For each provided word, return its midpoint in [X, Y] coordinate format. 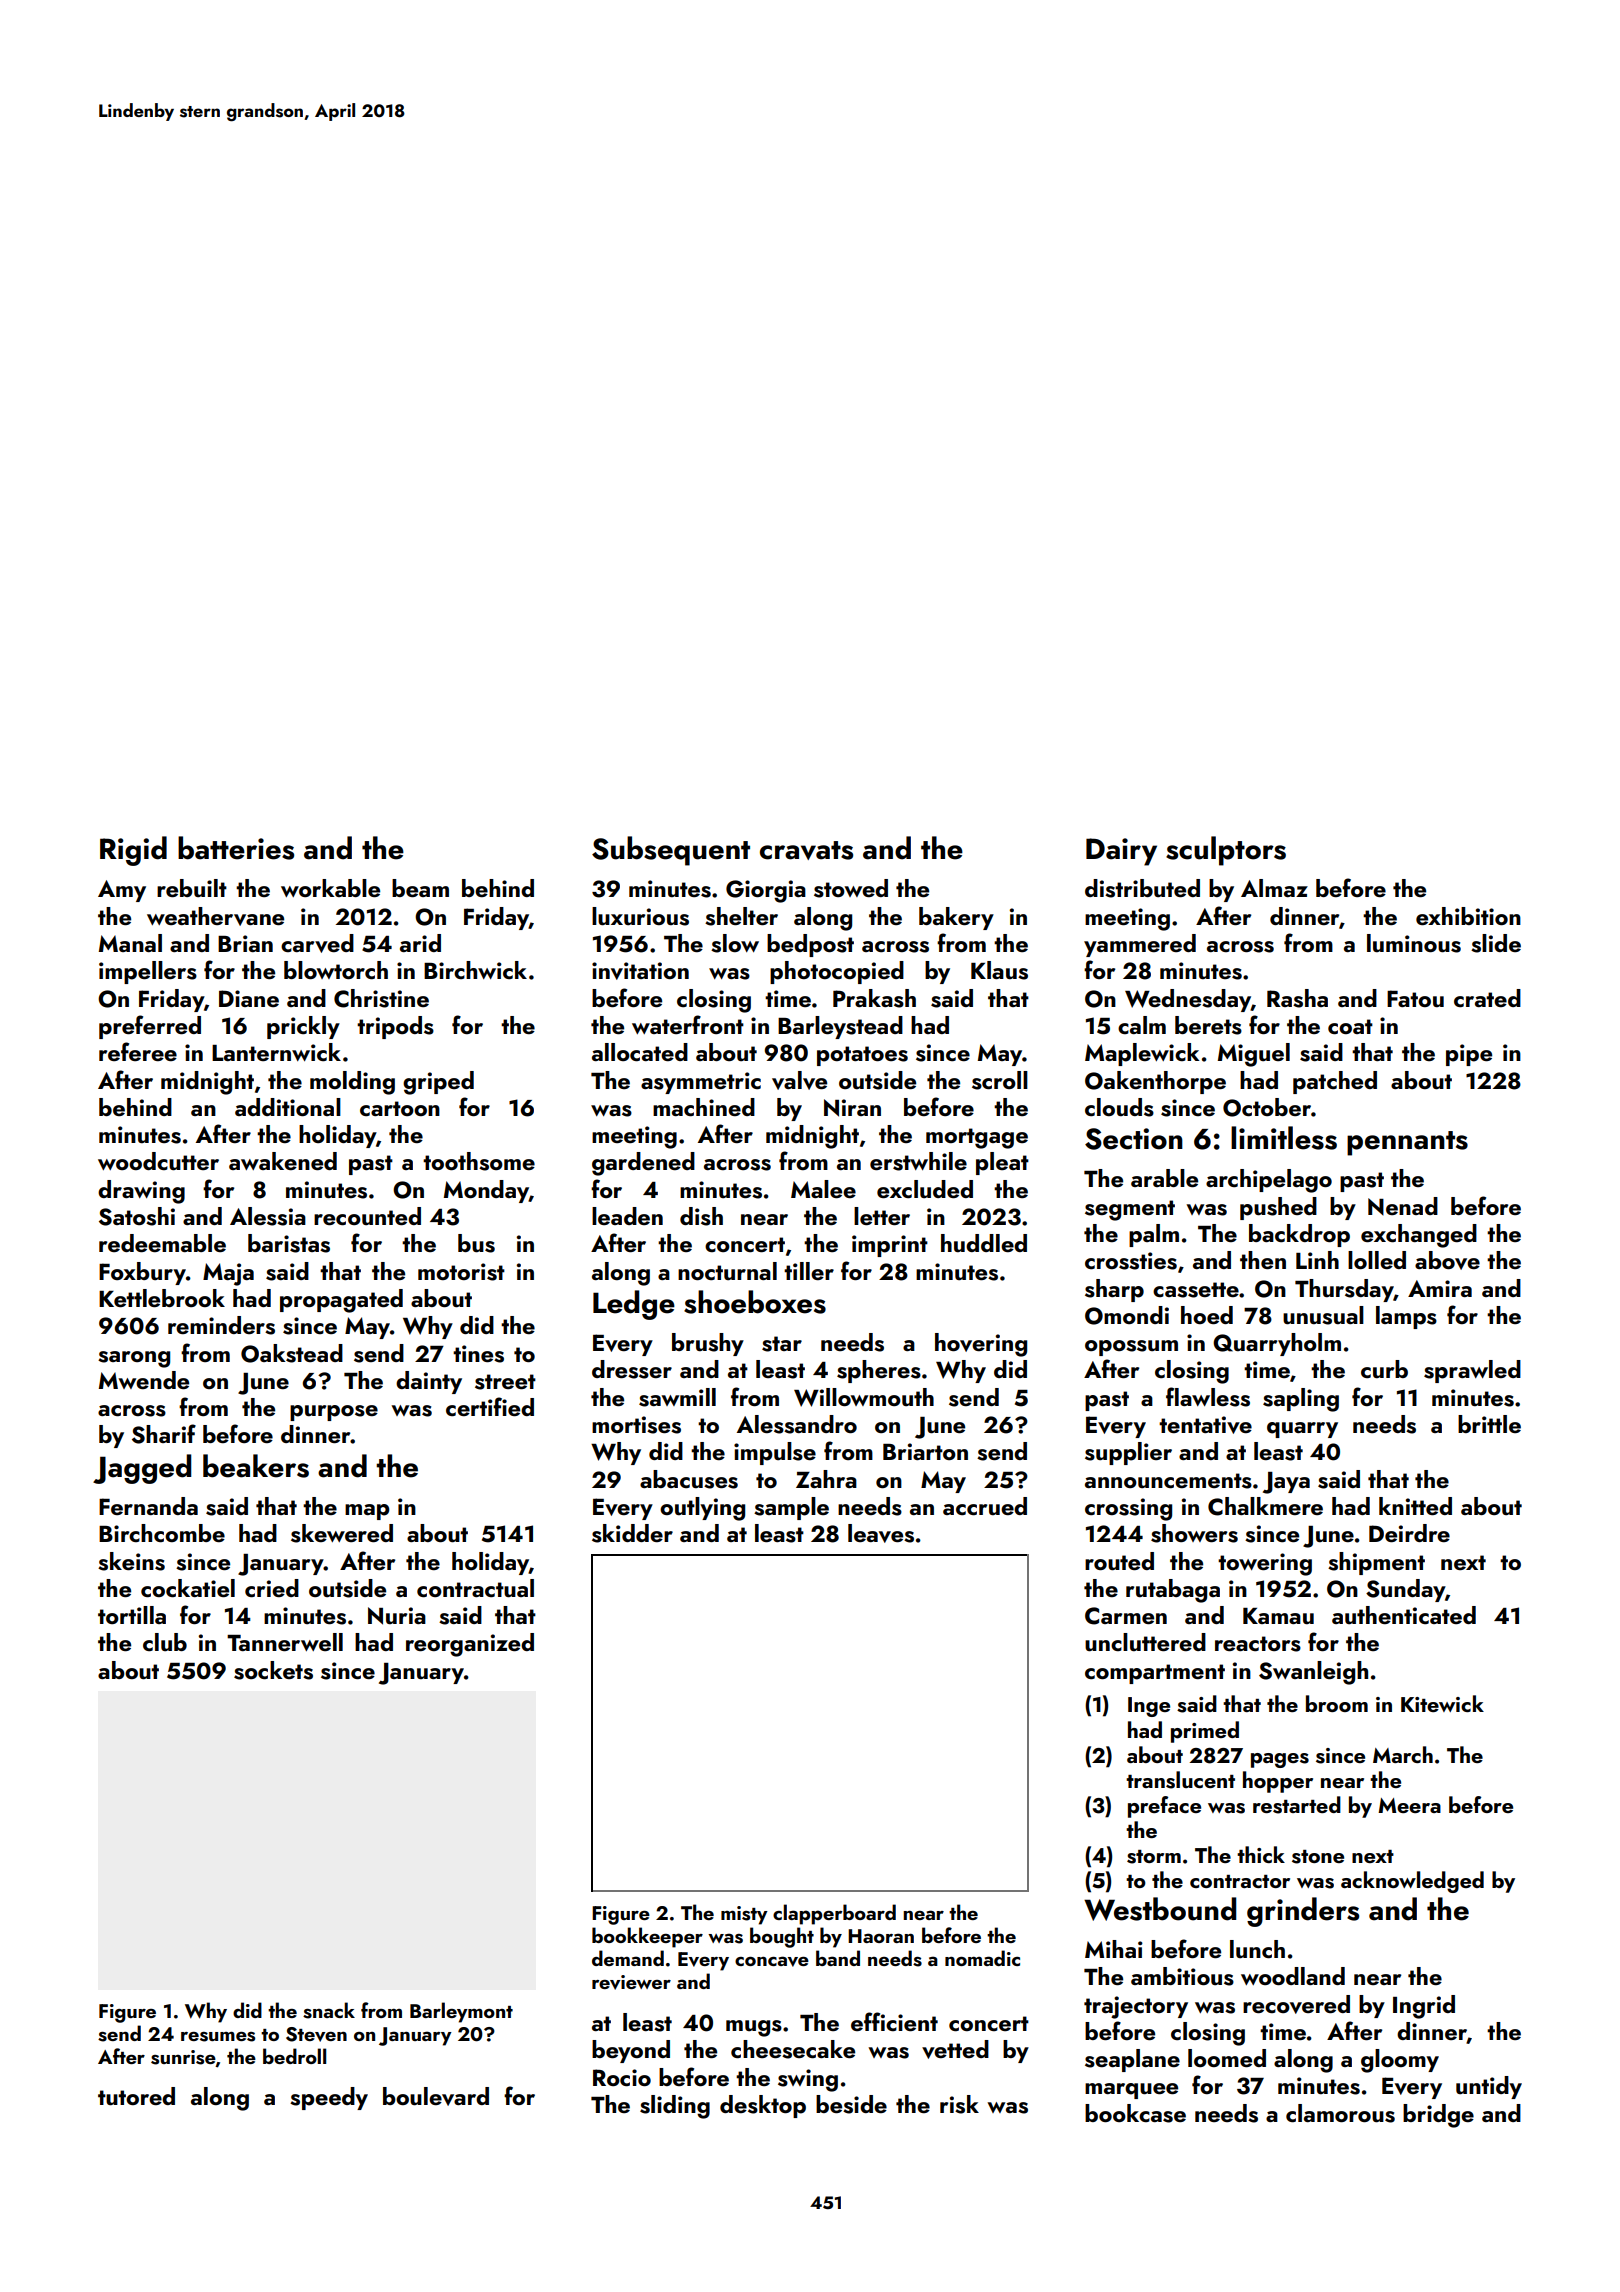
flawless [1208, 1397]
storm [1154, 1857]
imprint [890, 1246]
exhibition [1468, 916]
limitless [1284, 1138]
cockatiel [188, 1588]
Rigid [133, 851]
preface [1164, 1807]
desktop [763, 2106]
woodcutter [158, 1161]
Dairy [1121, 852]
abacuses [689, 1479]
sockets [273, 1670]
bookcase [1135, 2113]
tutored [136, 2096]
